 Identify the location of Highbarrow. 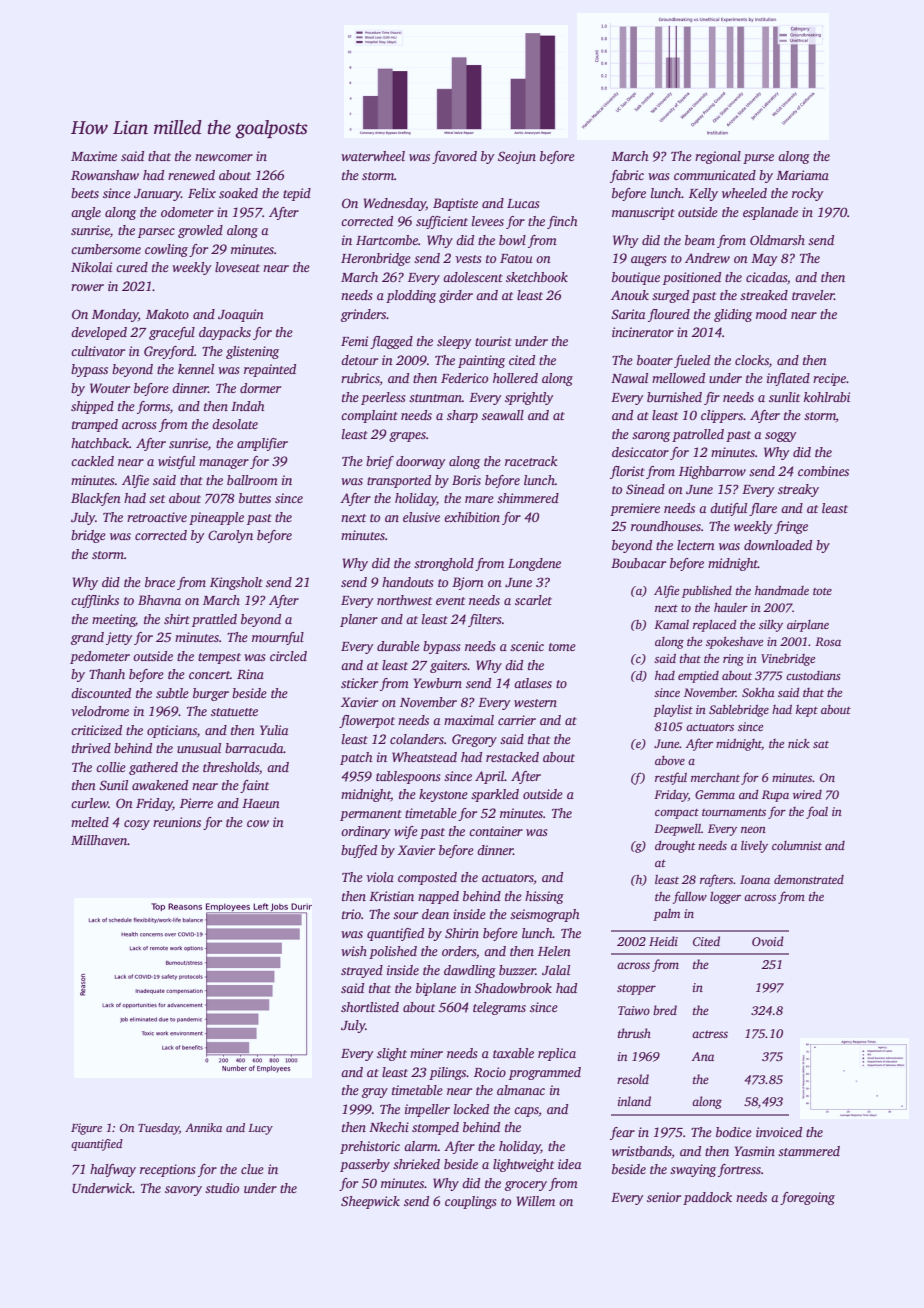
(712, 472).
